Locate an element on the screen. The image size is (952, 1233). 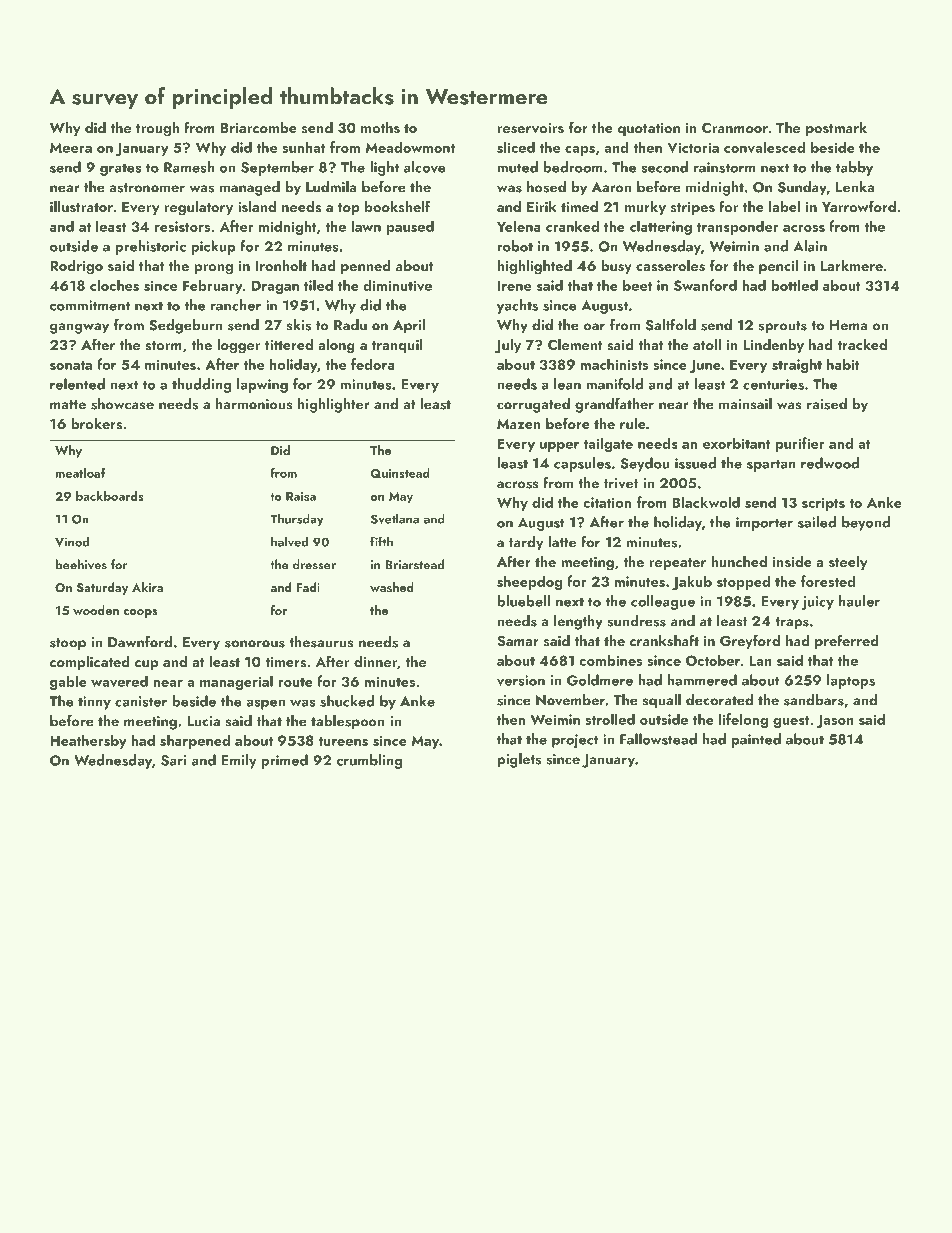
July is located at coordinates (507, 346).
